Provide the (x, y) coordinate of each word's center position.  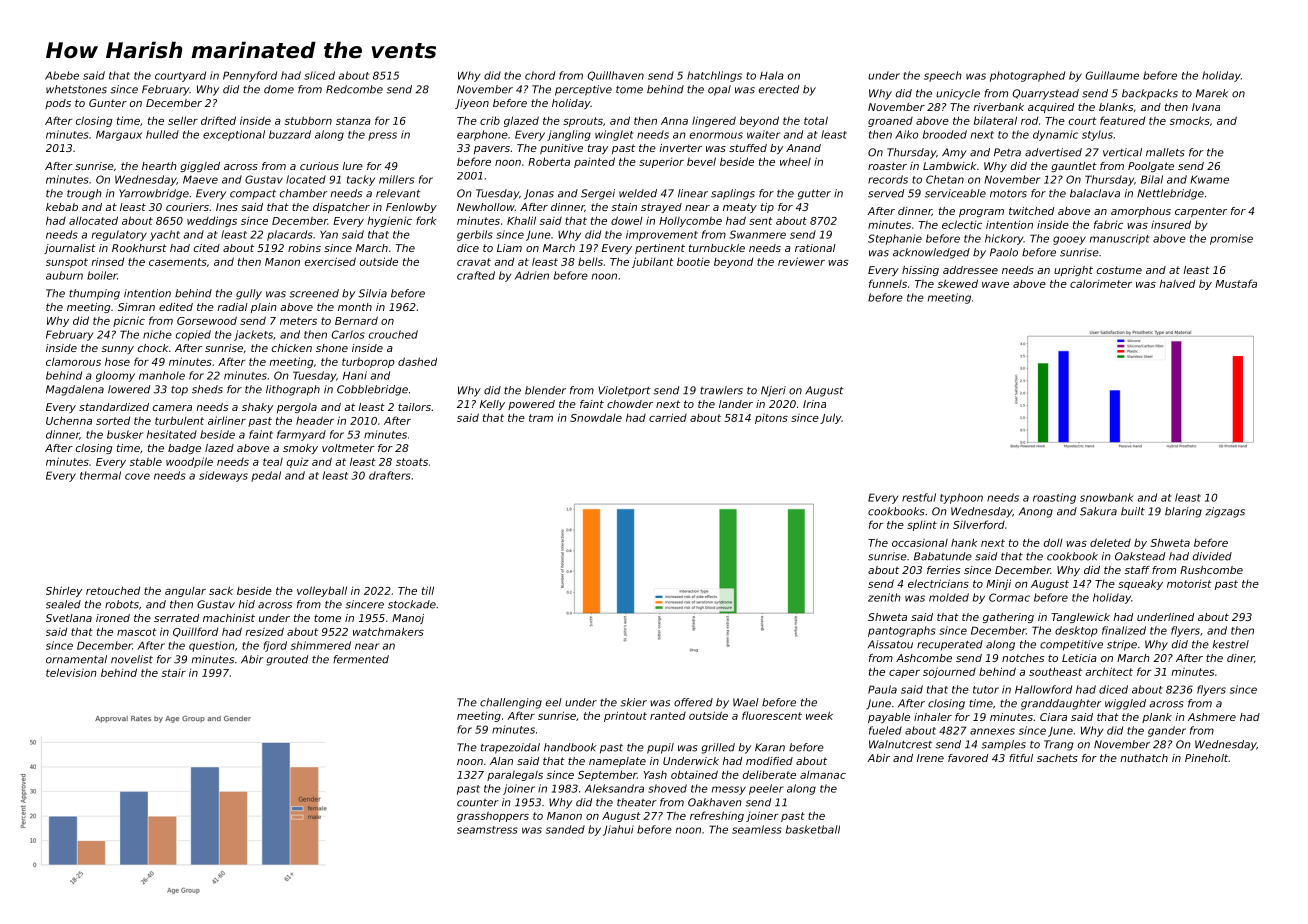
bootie (693, 262)
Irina (814, 404)
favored (968, 758)
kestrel (1231, 644)
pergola (297, 408)
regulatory (119, 235)
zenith (884, 597)
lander (736, 404)
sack (221, 590)
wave (995, 285)
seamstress (487, 830)
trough (84, 194)
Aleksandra (614, 788)
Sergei (598, 194)
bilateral (995, 120)
